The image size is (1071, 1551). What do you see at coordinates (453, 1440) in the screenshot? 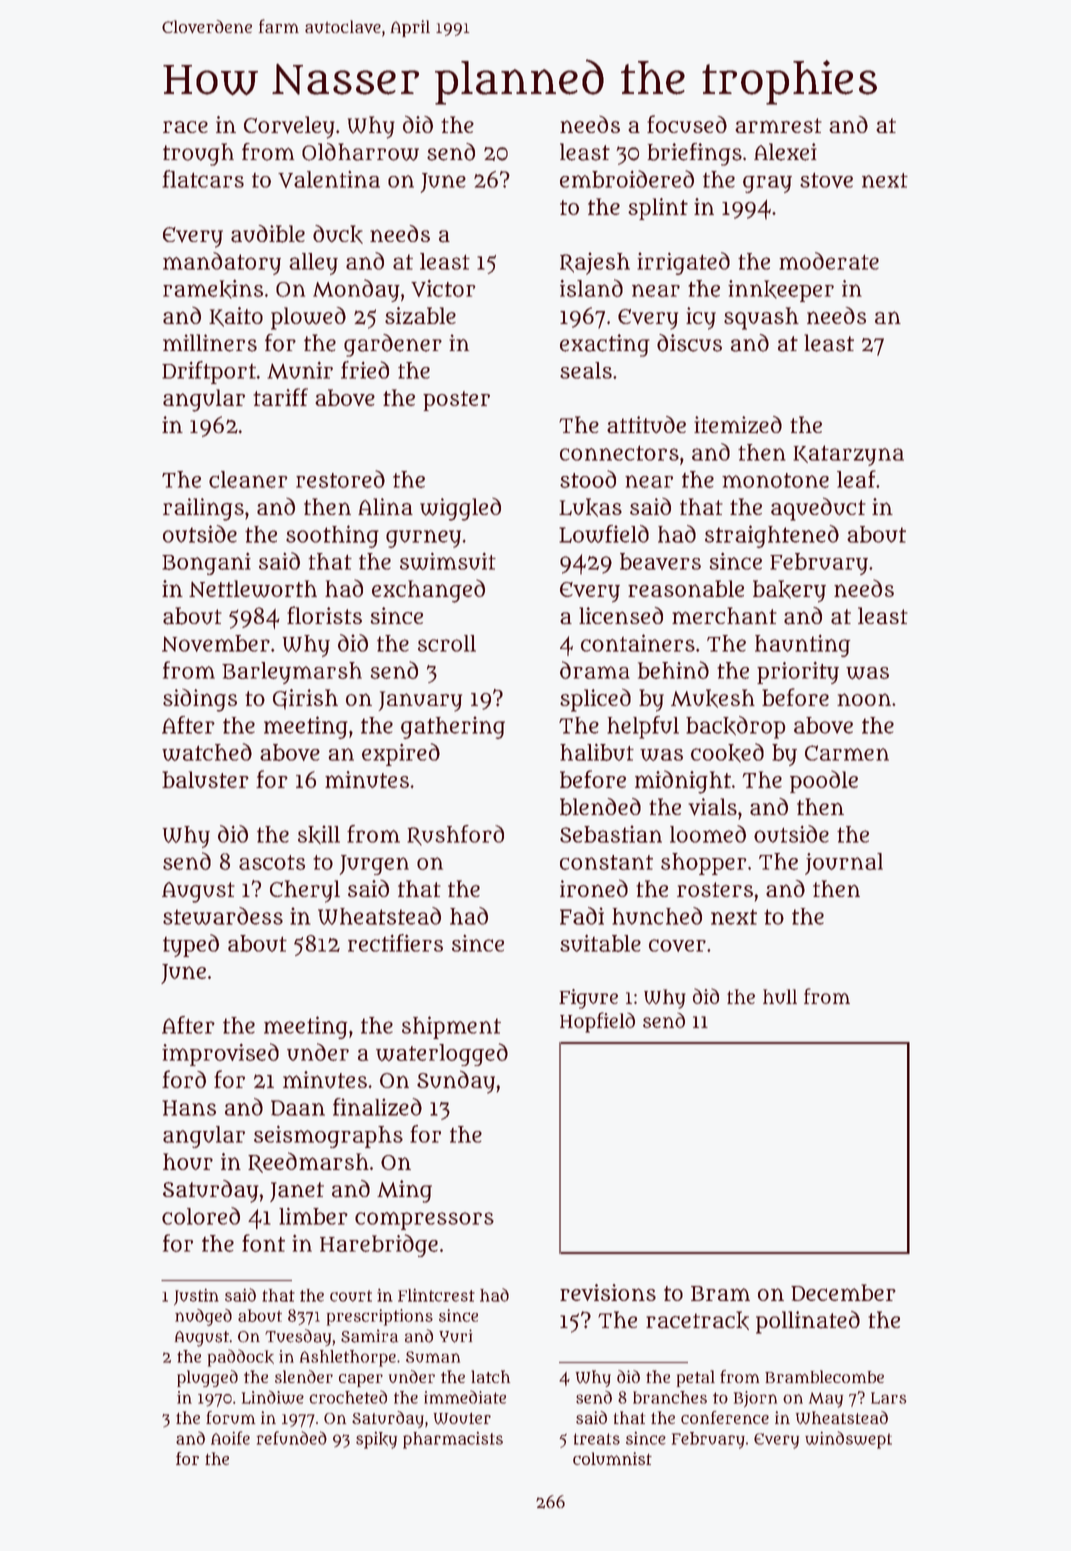
I see `pharmacists` at bounding box center [453, 1440].
